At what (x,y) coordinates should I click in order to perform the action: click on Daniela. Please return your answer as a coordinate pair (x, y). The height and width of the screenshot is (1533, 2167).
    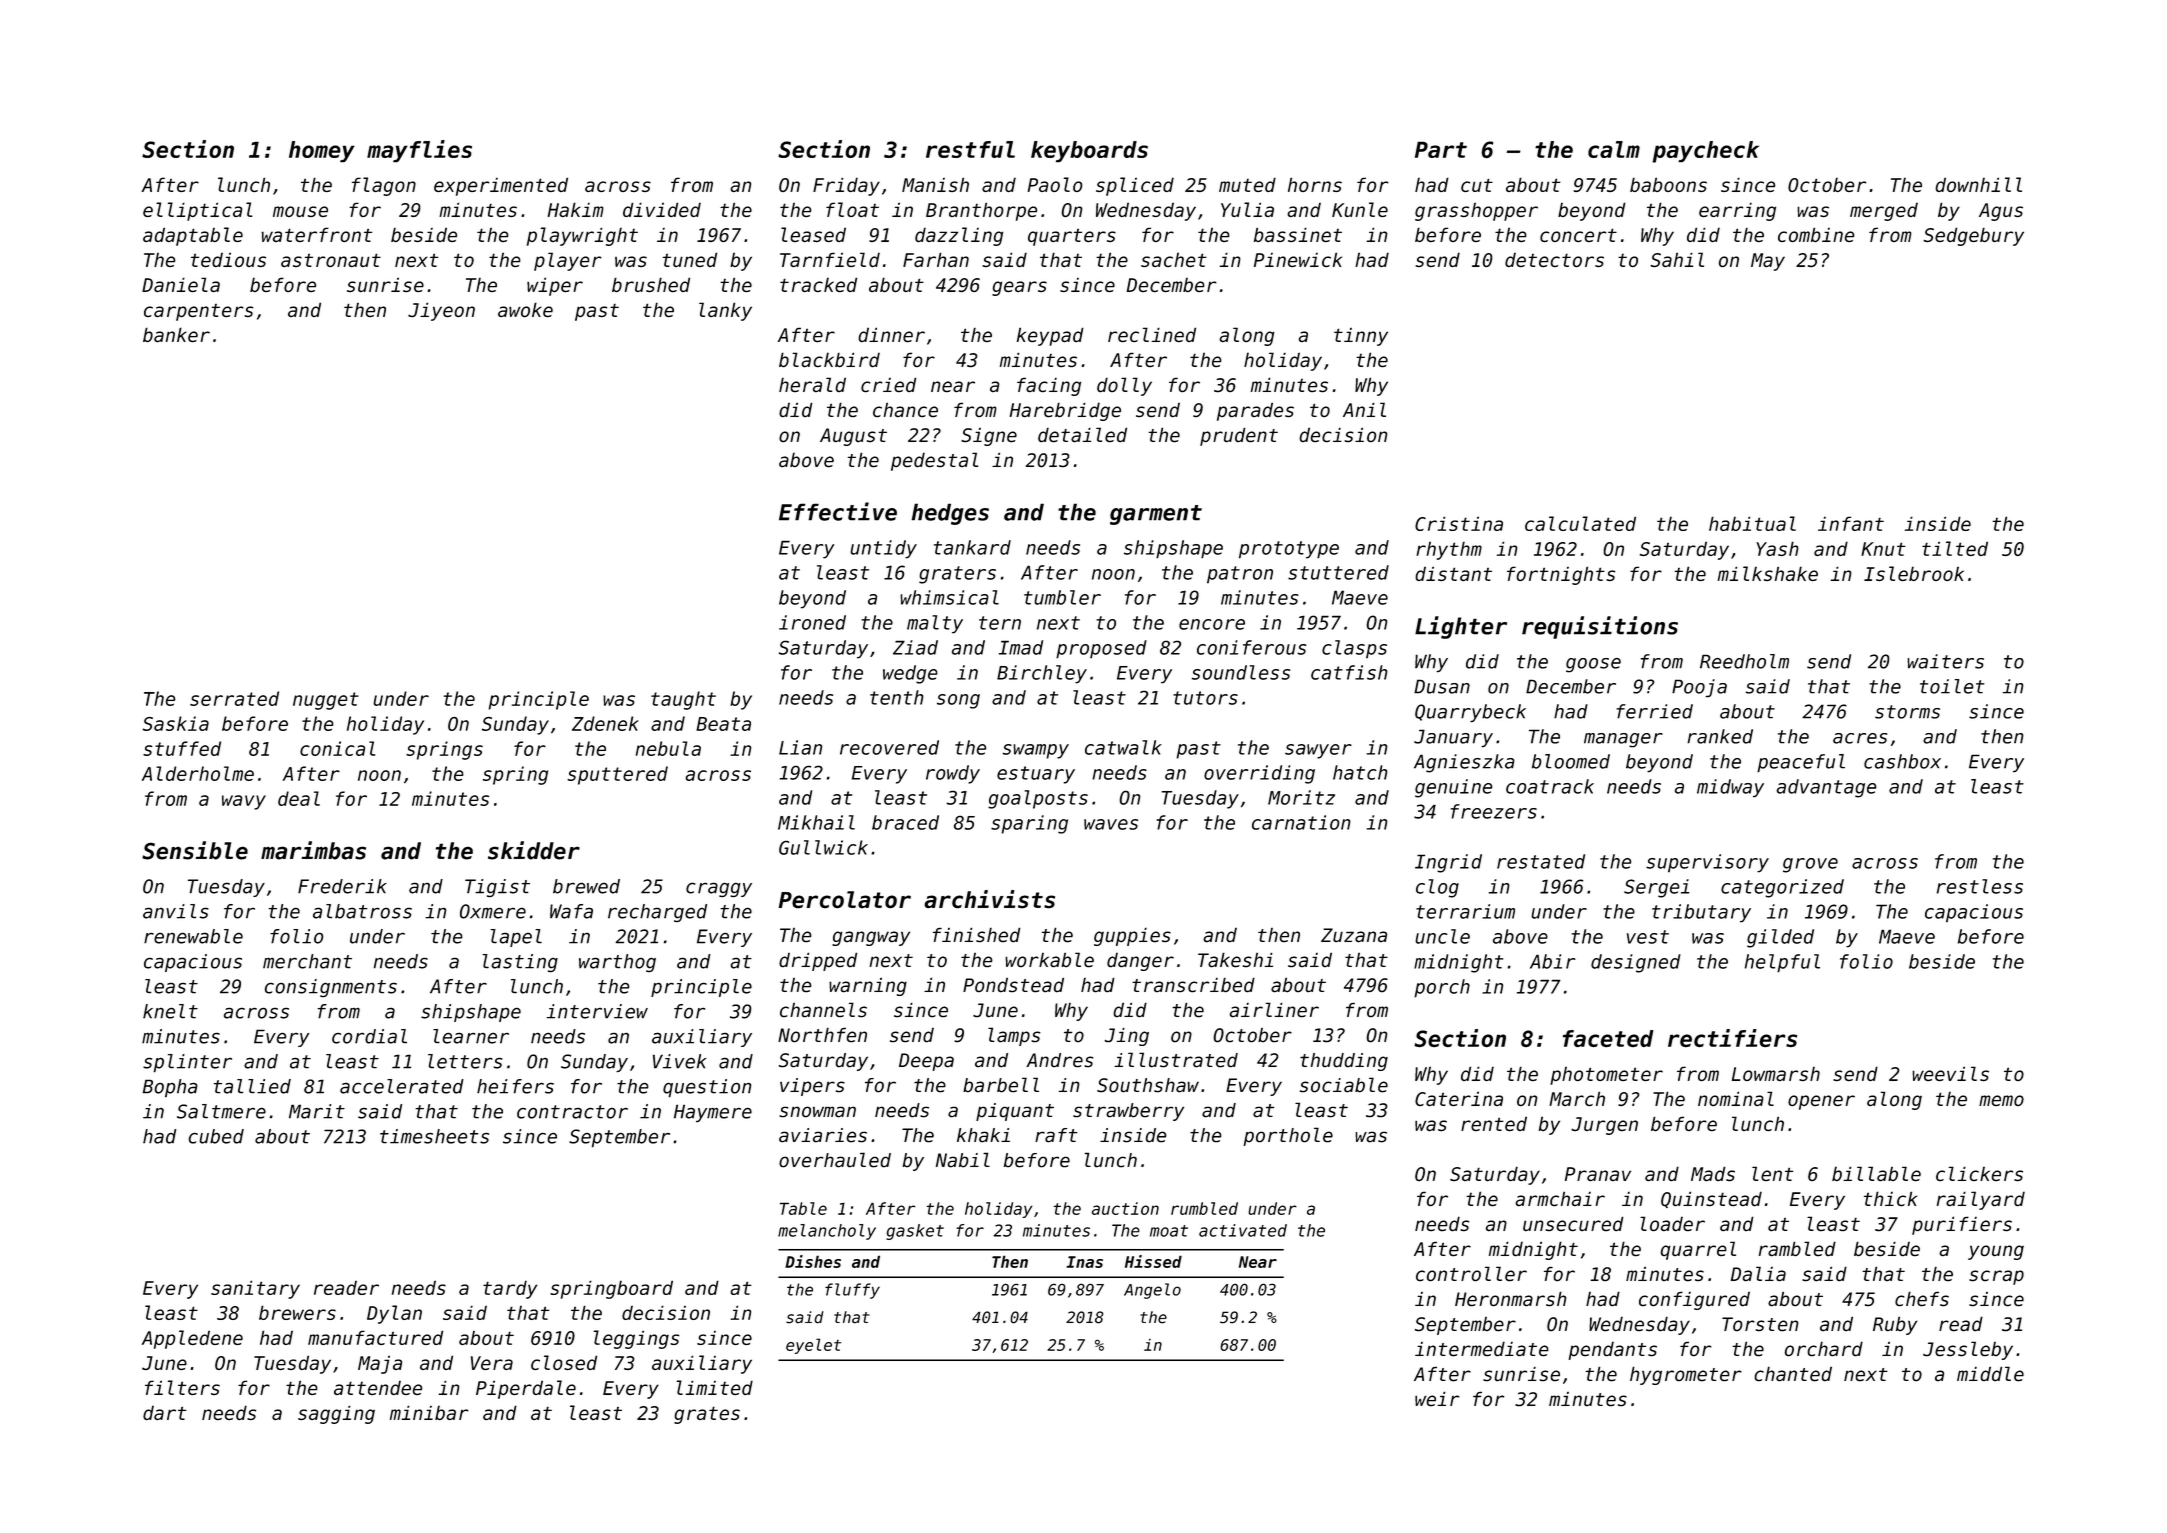
    Looking at the image, I should click on (181, 284).
